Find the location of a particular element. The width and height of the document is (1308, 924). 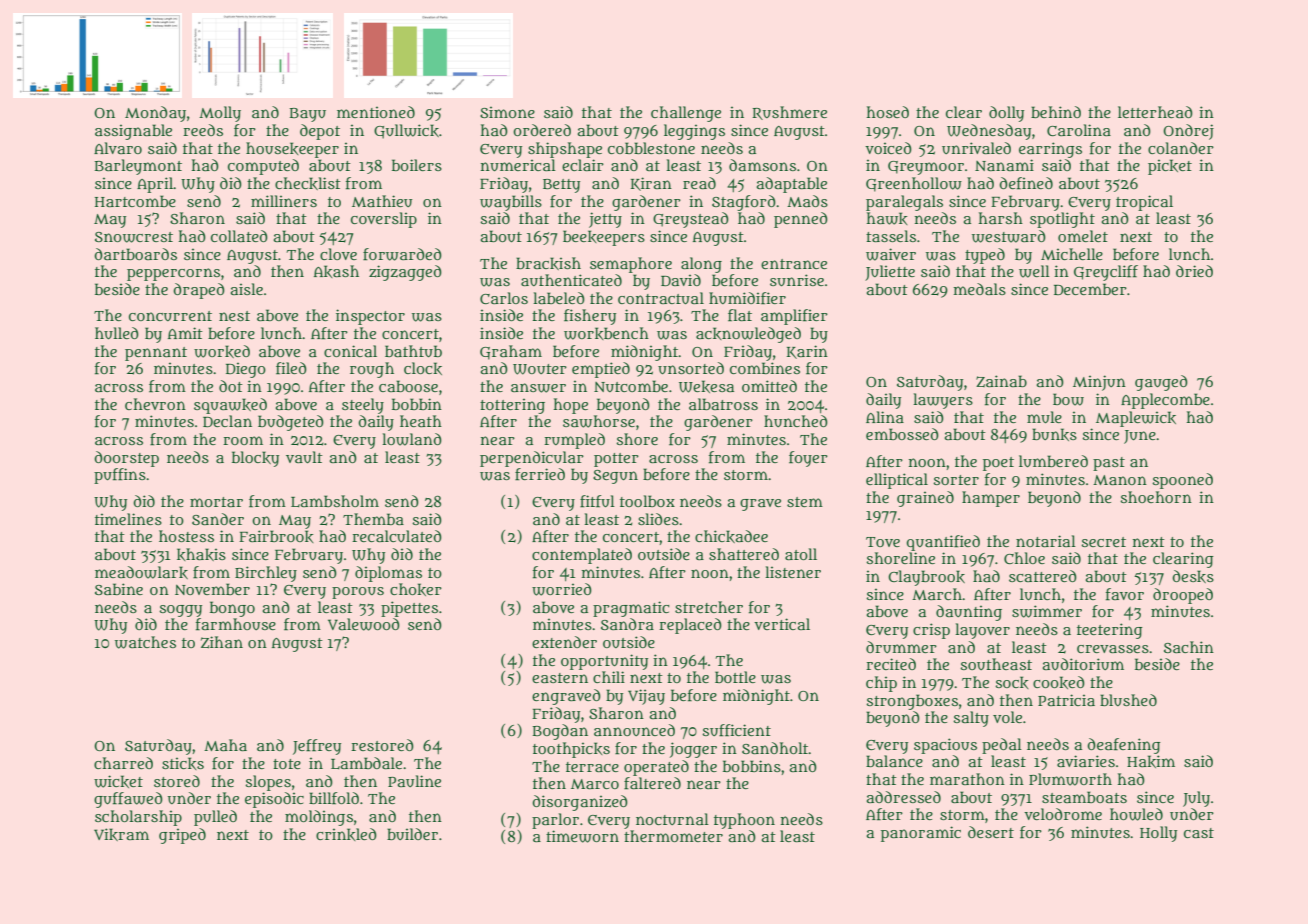

grained is located at coordinates (925, 499).
